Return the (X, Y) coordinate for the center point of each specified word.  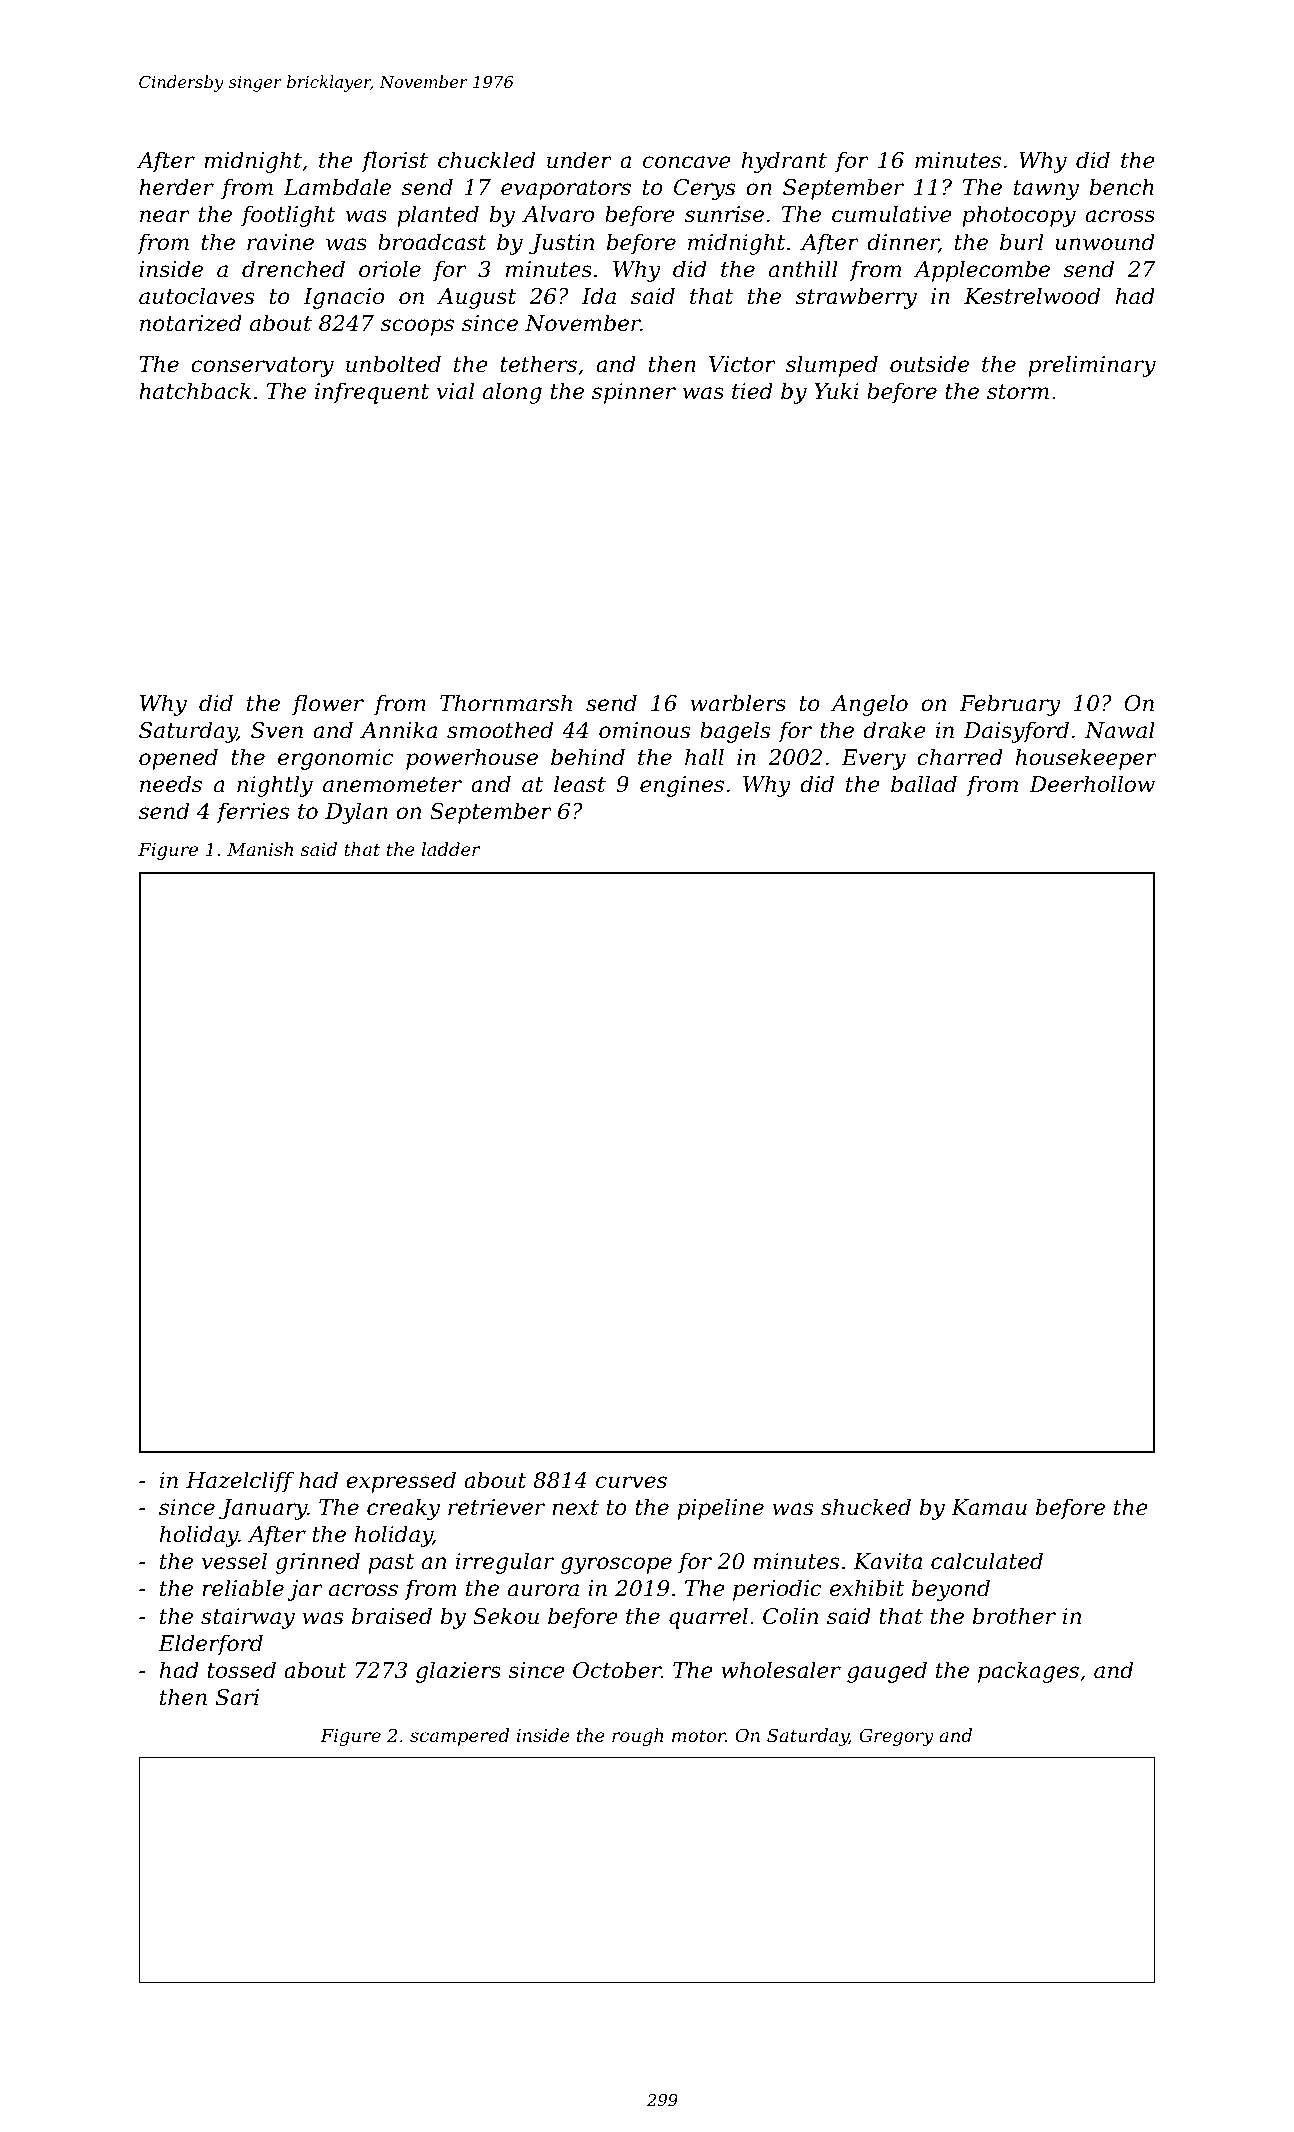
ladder (451, 849)
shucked (866, 1507)
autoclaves (196, 296)
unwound (1105, 242)
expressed (401, 1482)
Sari (237, 1697)
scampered (459, 1737)
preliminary (1092, 366)
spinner (634, 393)
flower (328, 705)
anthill (803, 269)
